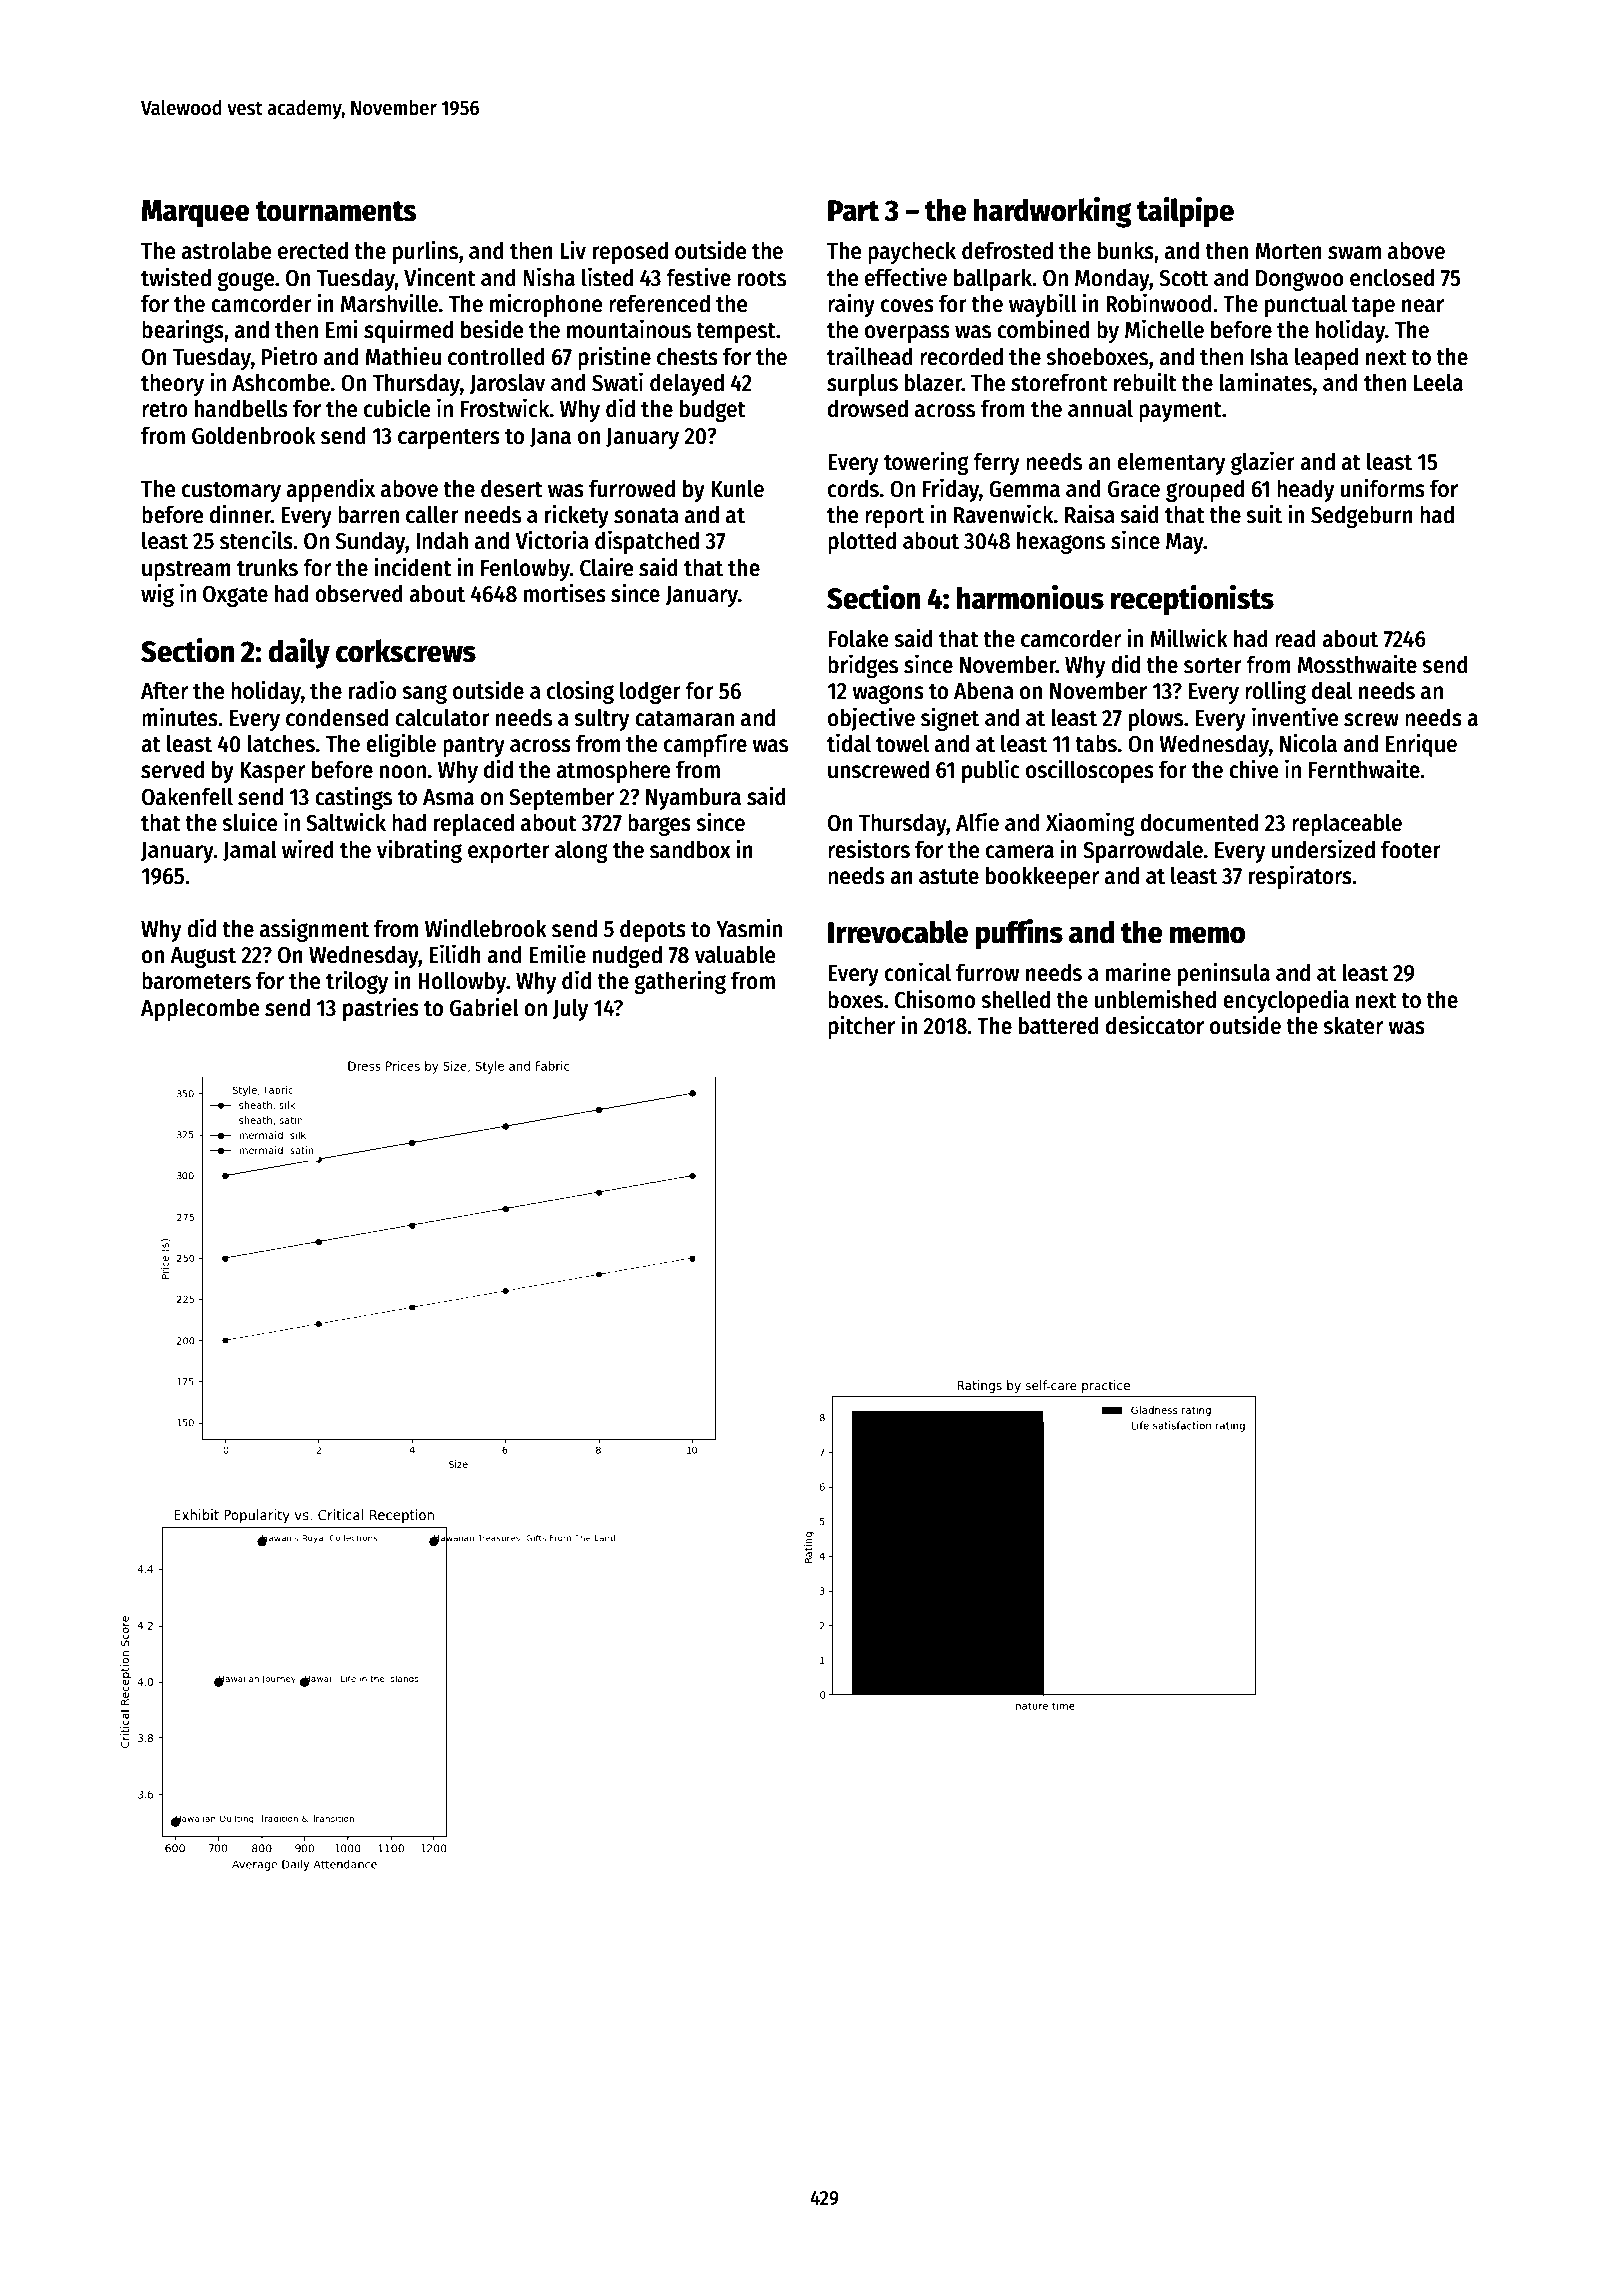 The image size is (1620, 2292). What do you see at coordinates (187, 796) in the page?
I see `Oakenfell` at bounding box center [187, 796].
